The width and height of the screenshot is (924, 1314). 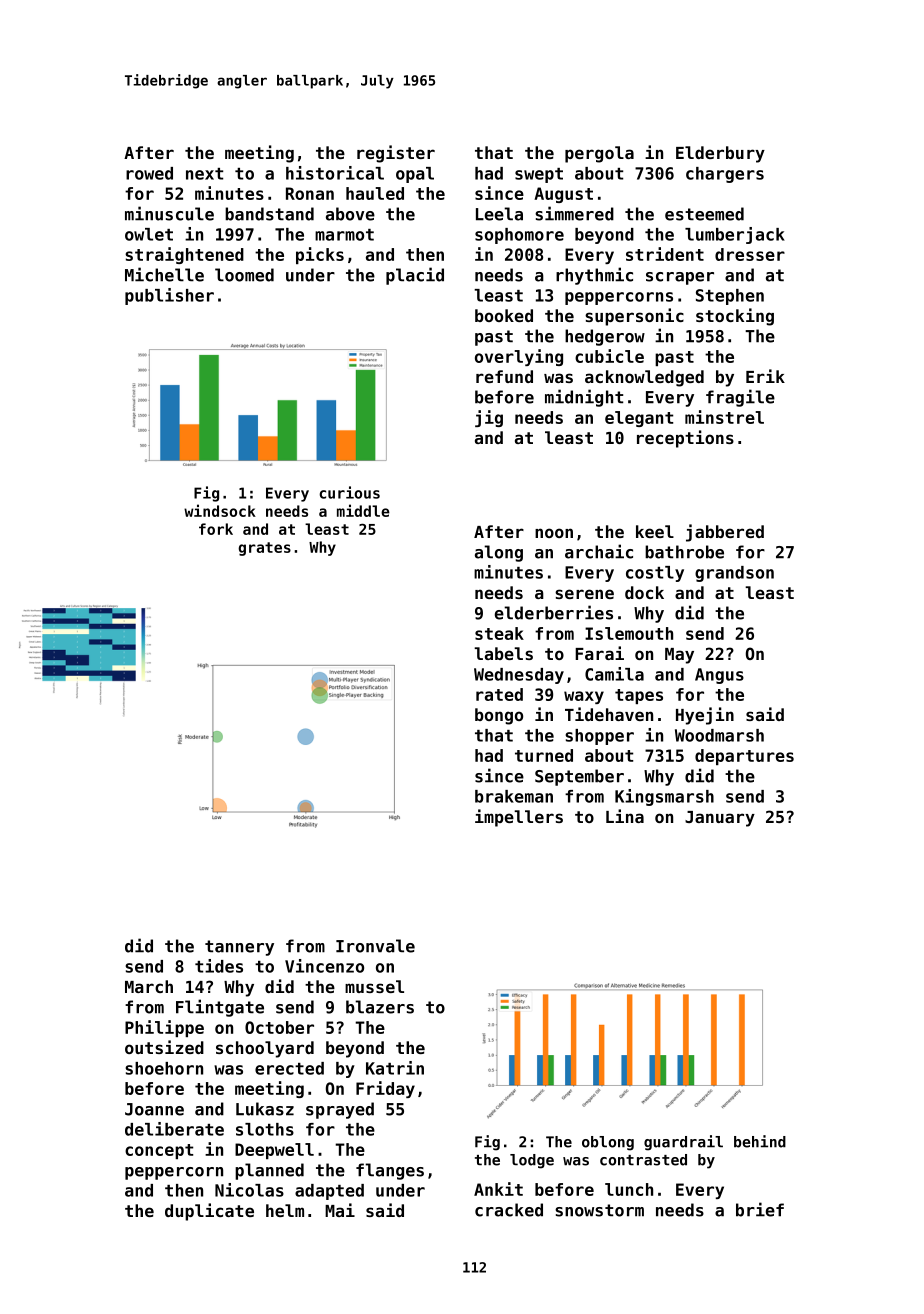 I want to click on rowed, so click(x=149, y=173).
